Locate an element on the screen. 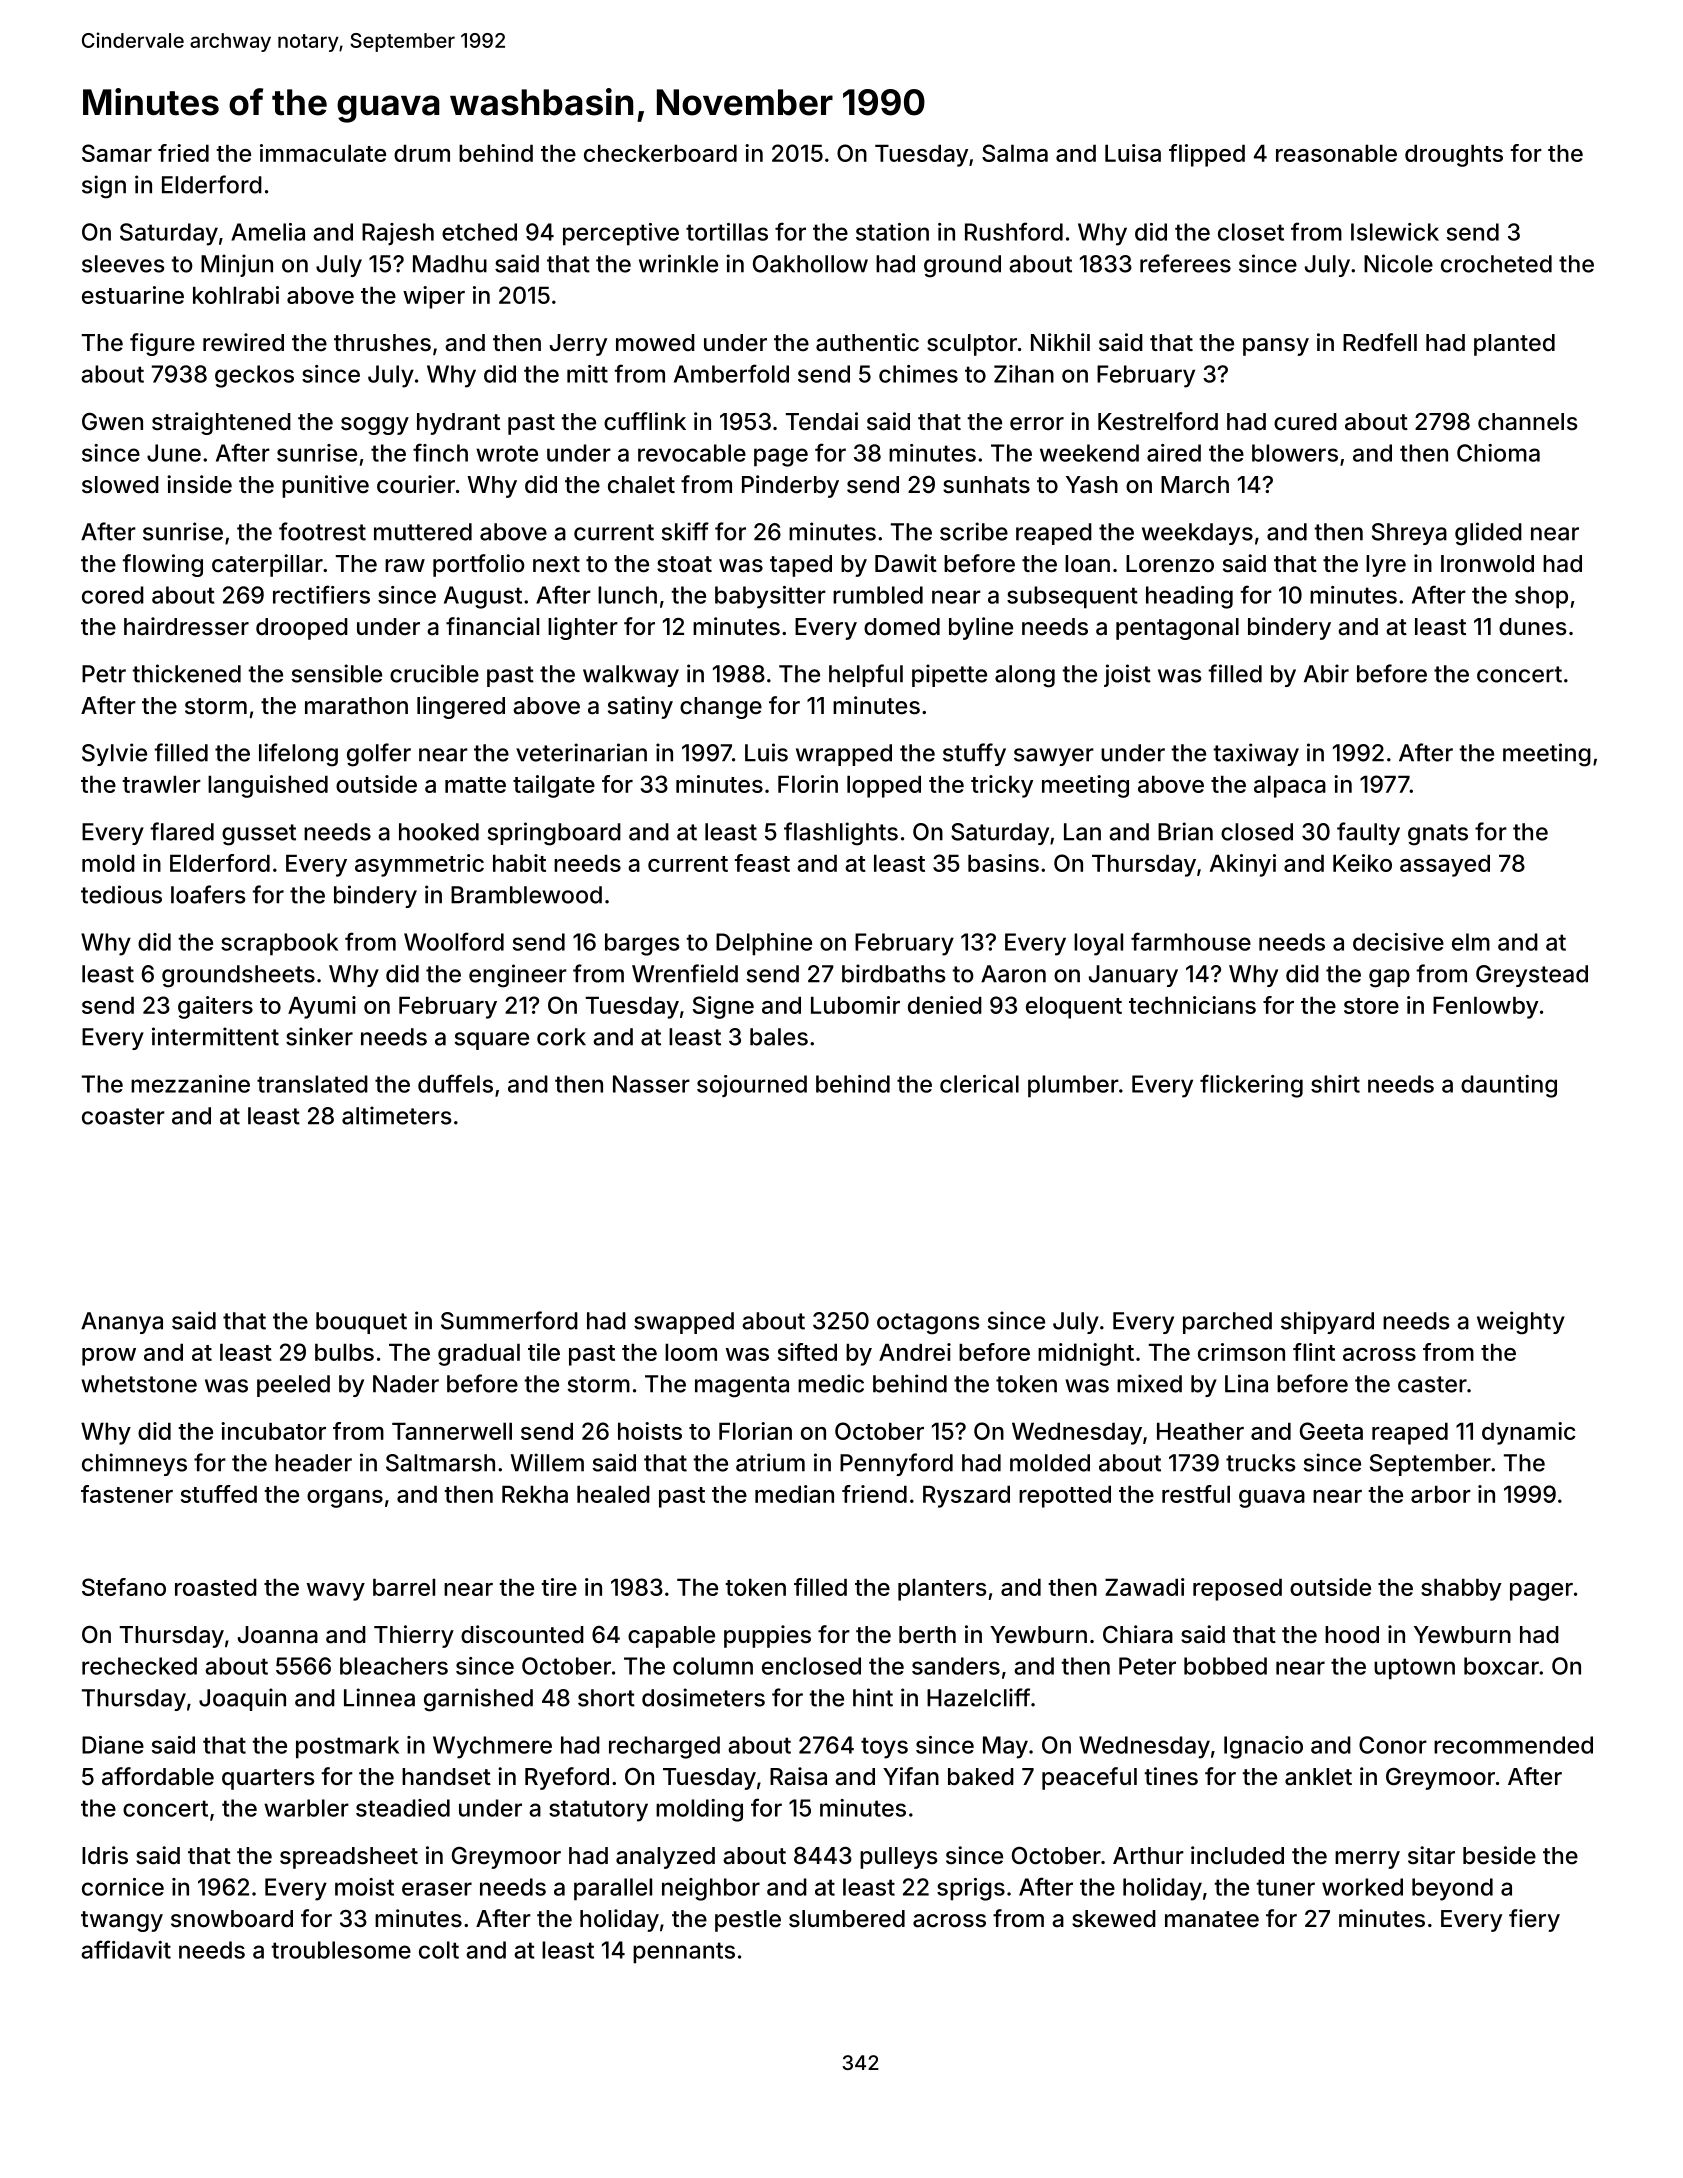 The width and height of the screenshot is (1683, 2178). Madhu is located at coordinates (450, 264).
